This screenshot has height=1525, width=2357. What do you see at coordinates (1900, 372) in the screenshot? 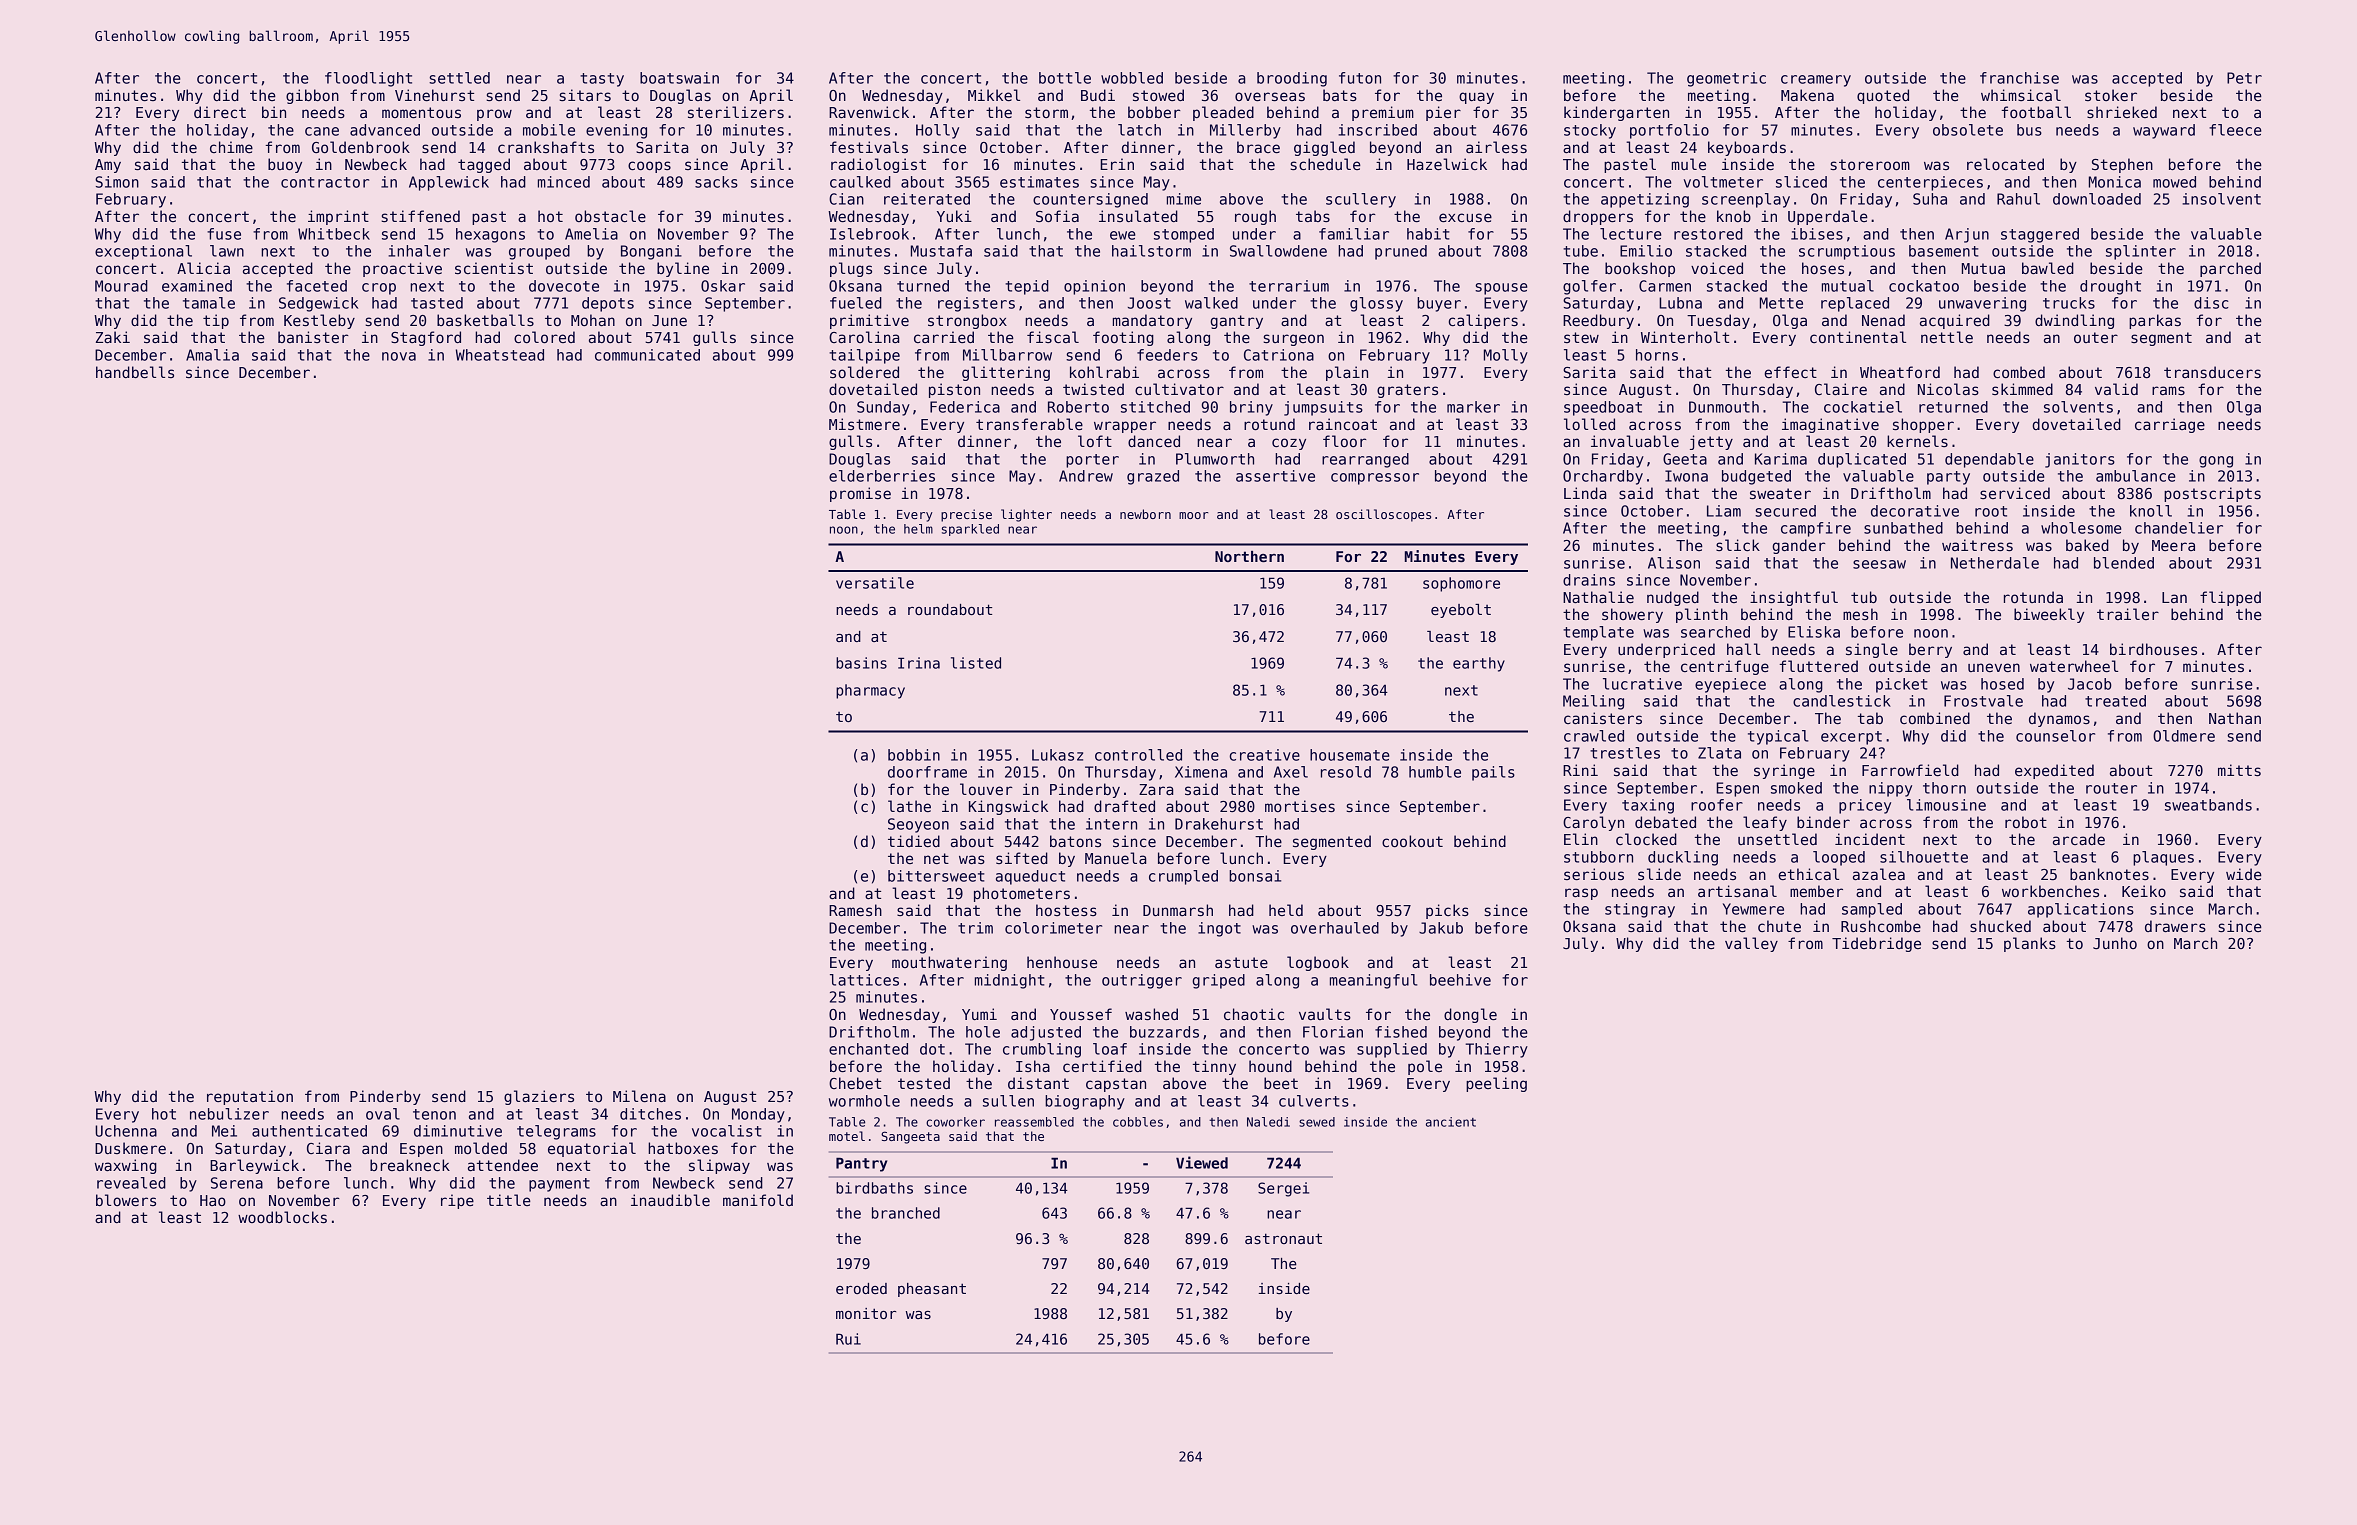
I see `Wheatford` at bounding box center [1900, 372].
